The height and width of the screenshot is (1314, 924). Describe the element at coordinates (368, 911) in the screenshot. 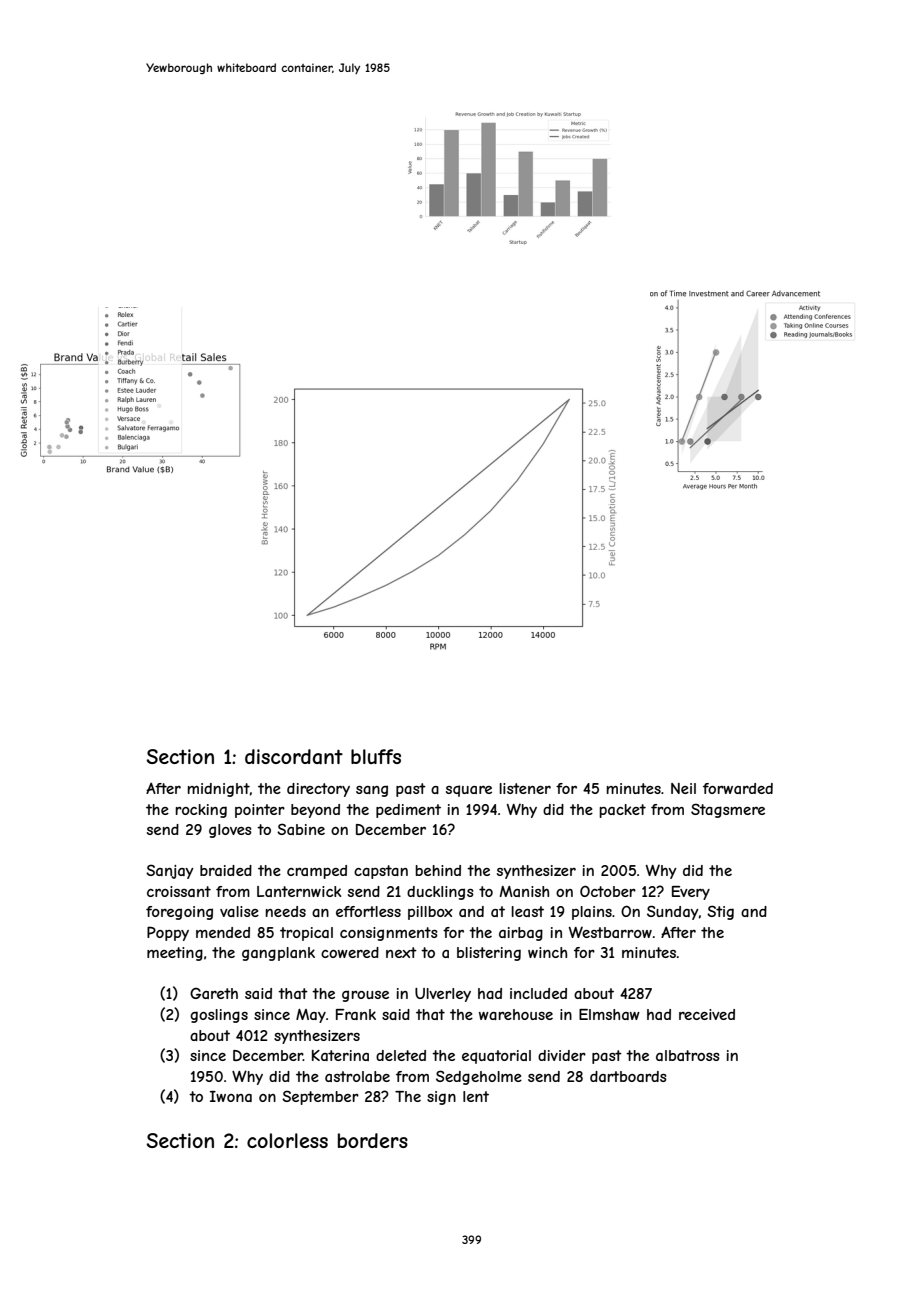

I see `effortless` at that location.
